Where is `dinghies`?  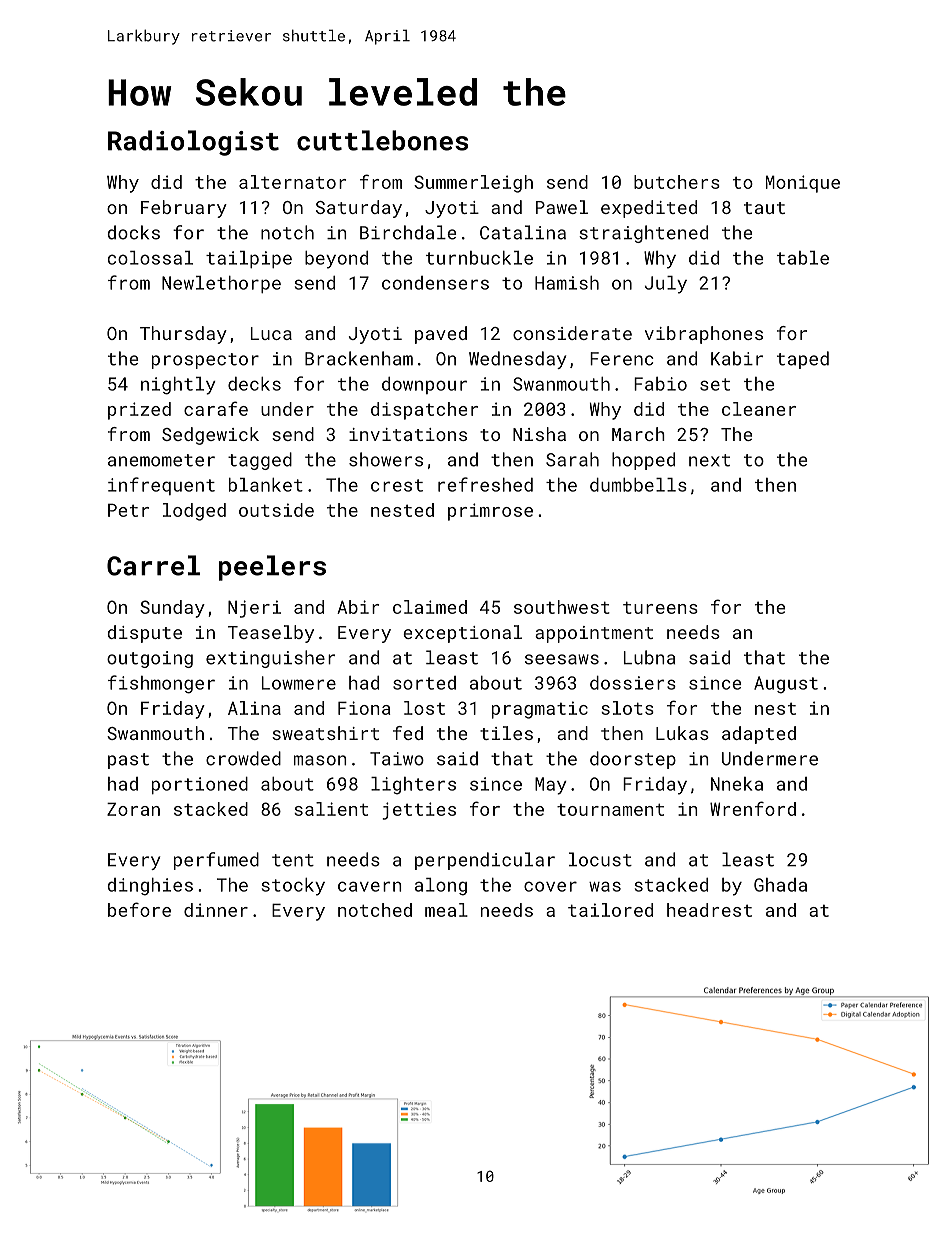
dinghies is located at coordinates (150, 887).
